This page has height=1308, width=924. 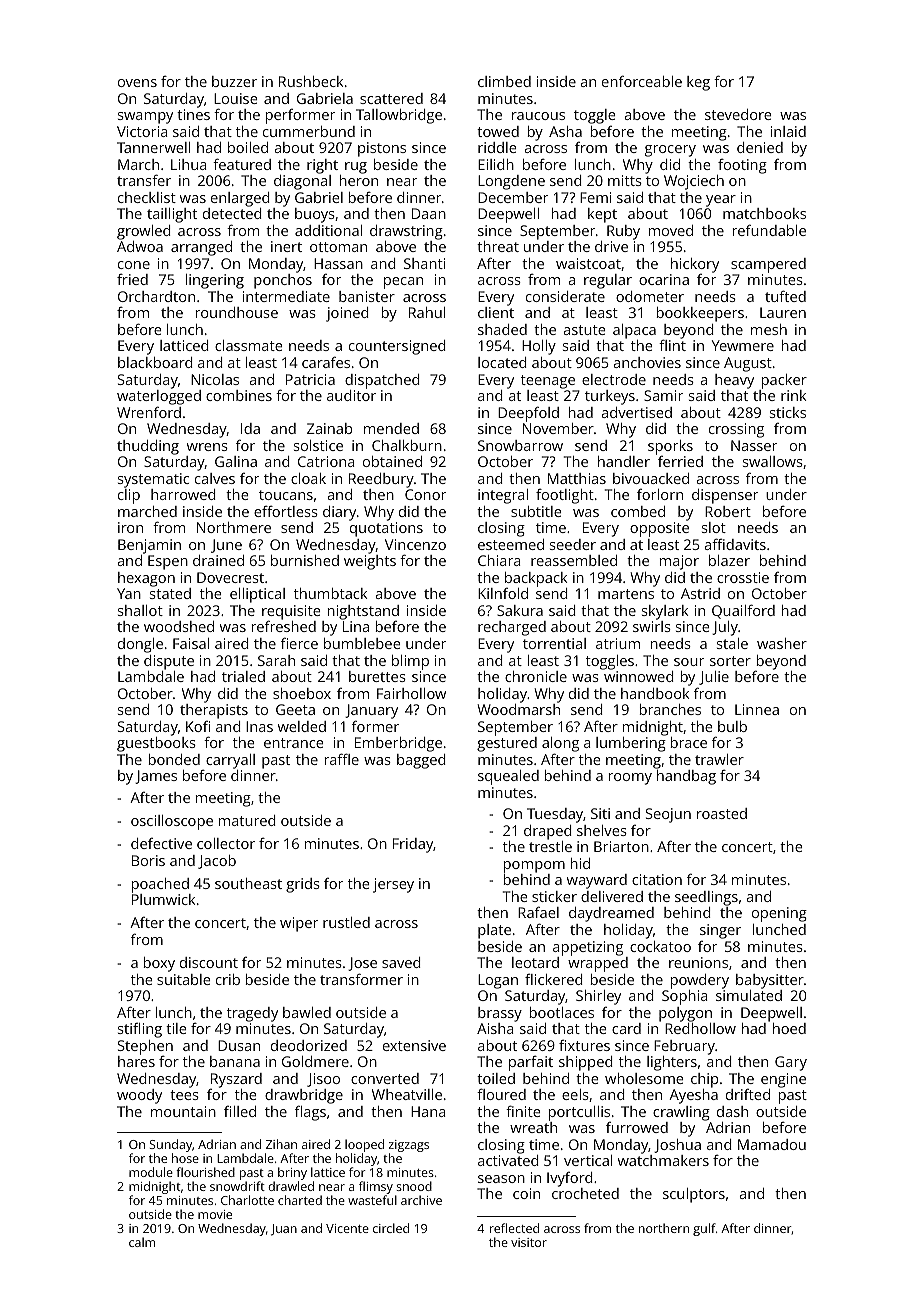 I want to click on inlaid, so click(x=788, y=131).
